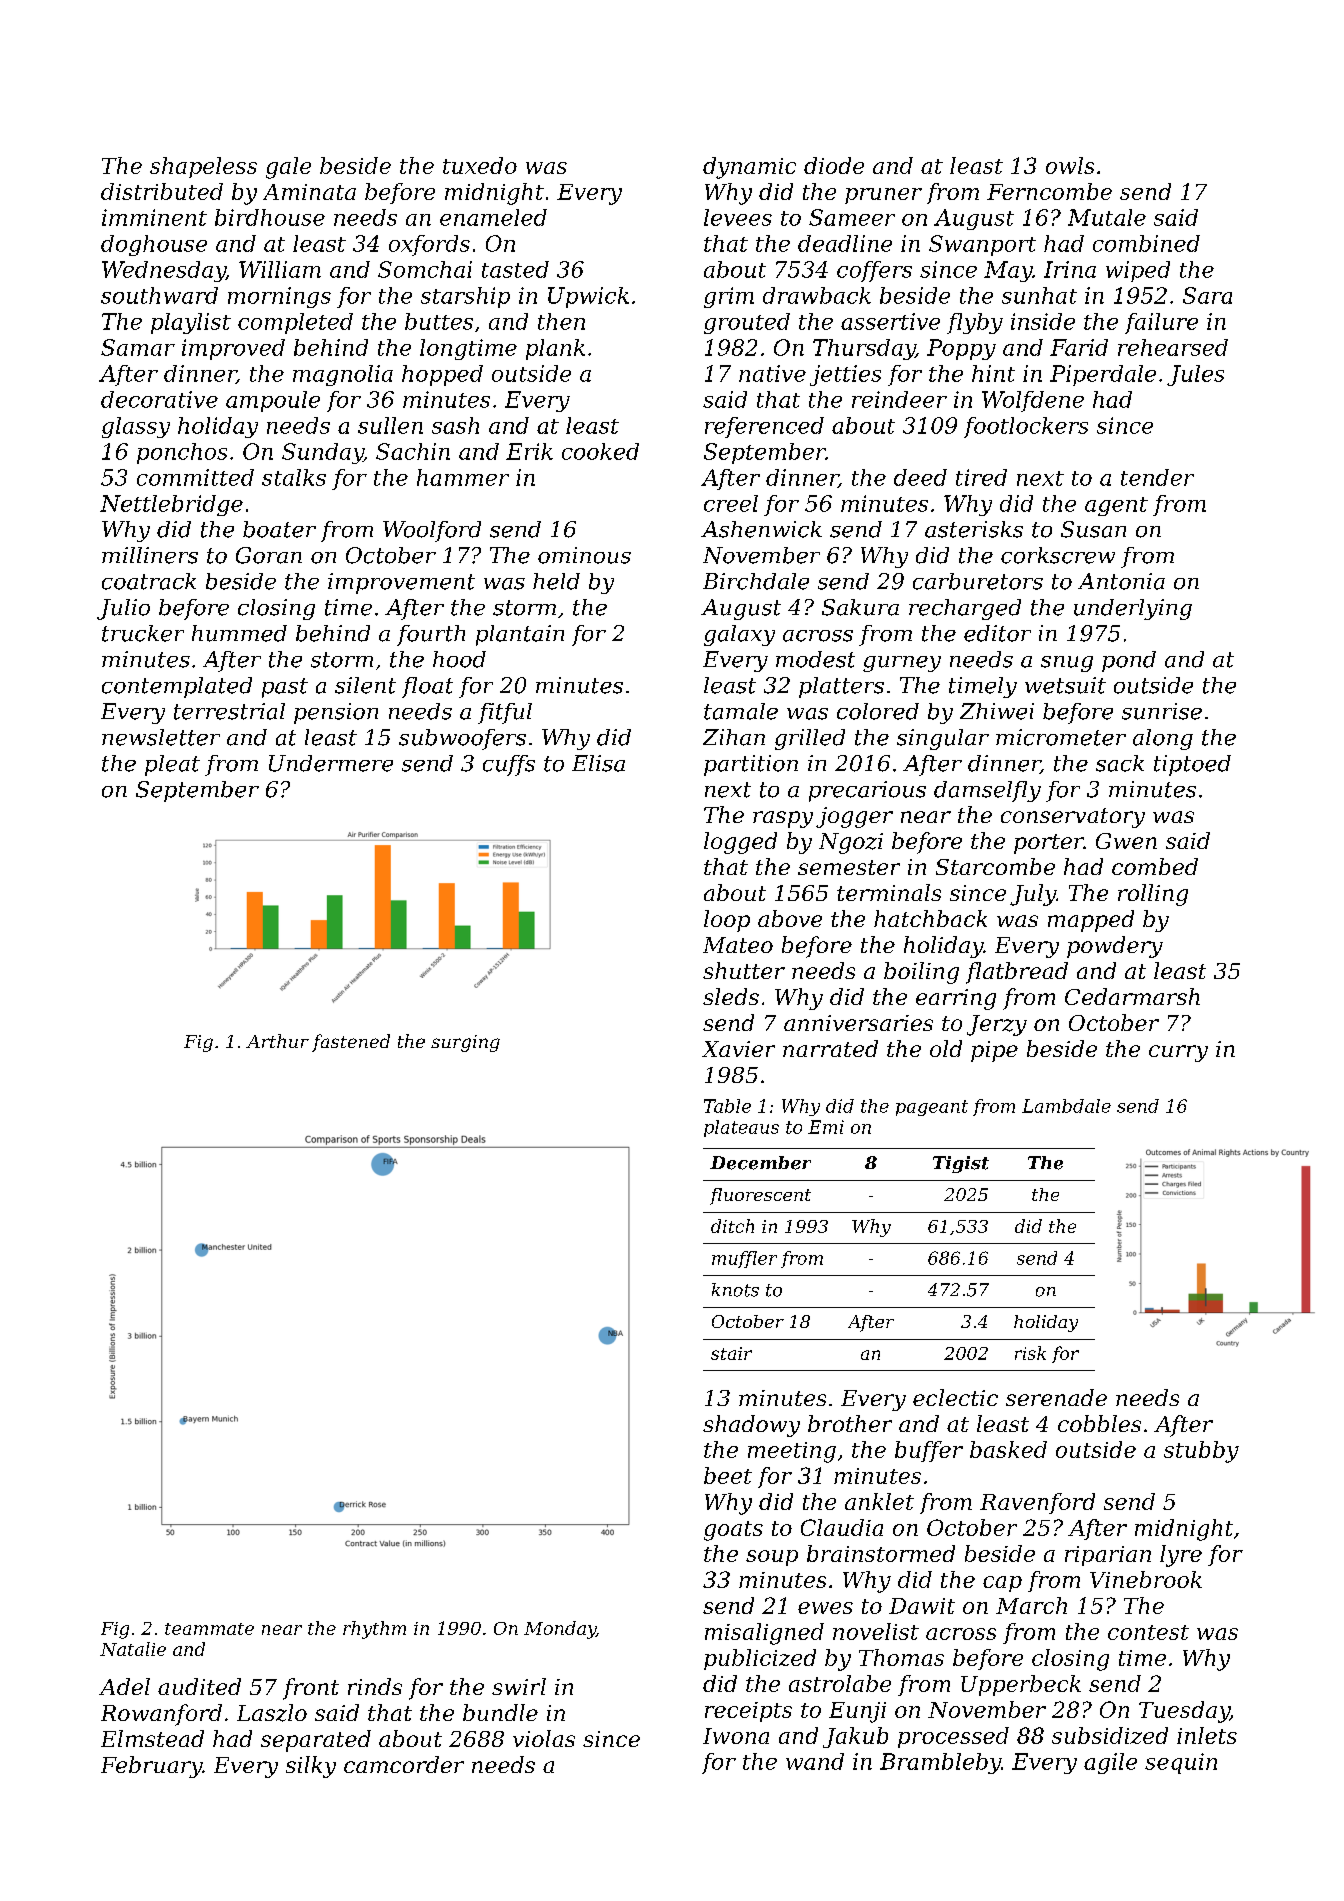  Describe the element at coordinates (556, 581) in the screenshot. I see `held` at that location.
